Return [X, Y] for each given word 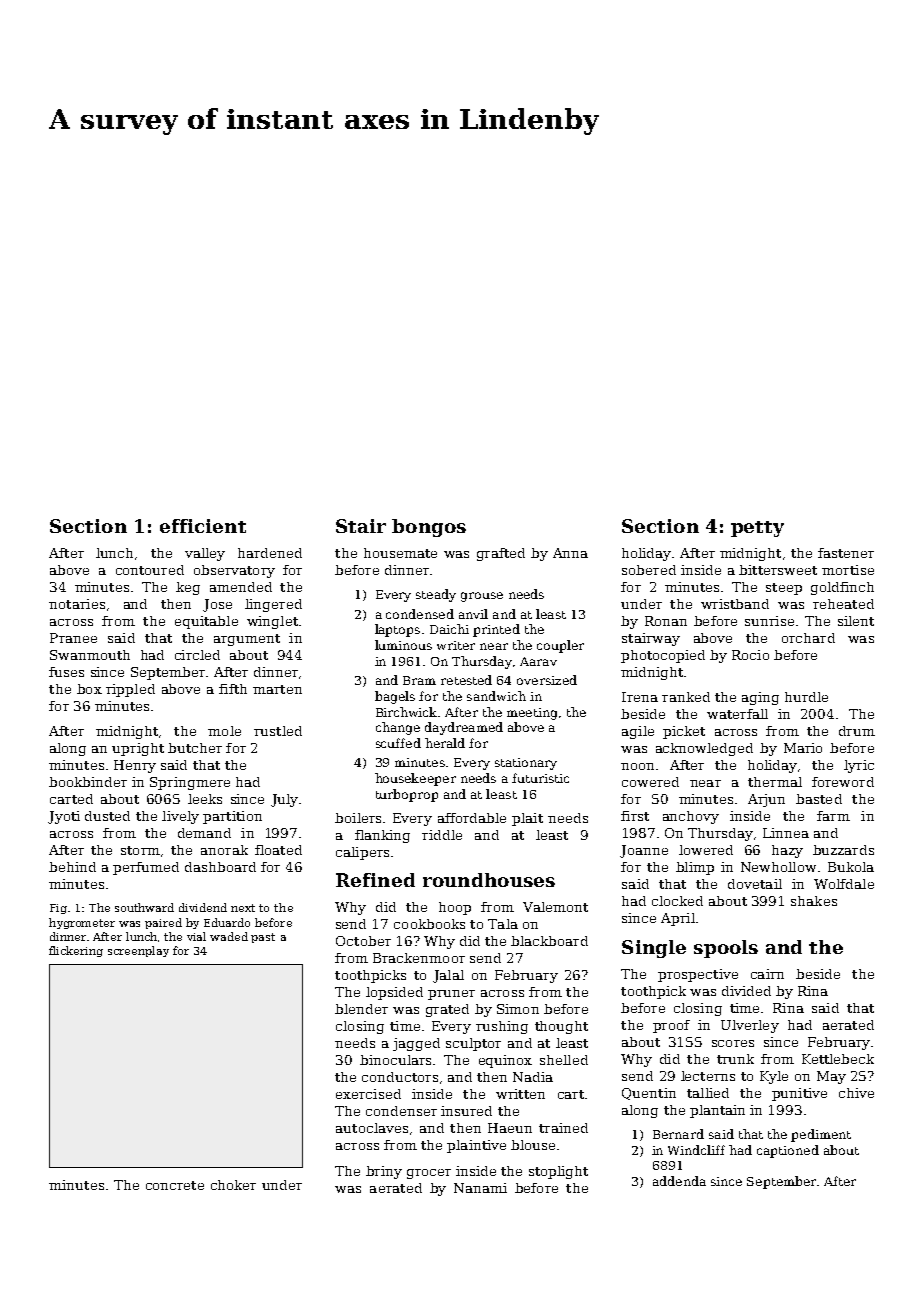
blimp [695, 868]
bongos [429, 528]
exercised [368, 1094]
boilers [358, 818]
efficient [203, 526]
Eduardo [227, 922]
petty [757, 529]
